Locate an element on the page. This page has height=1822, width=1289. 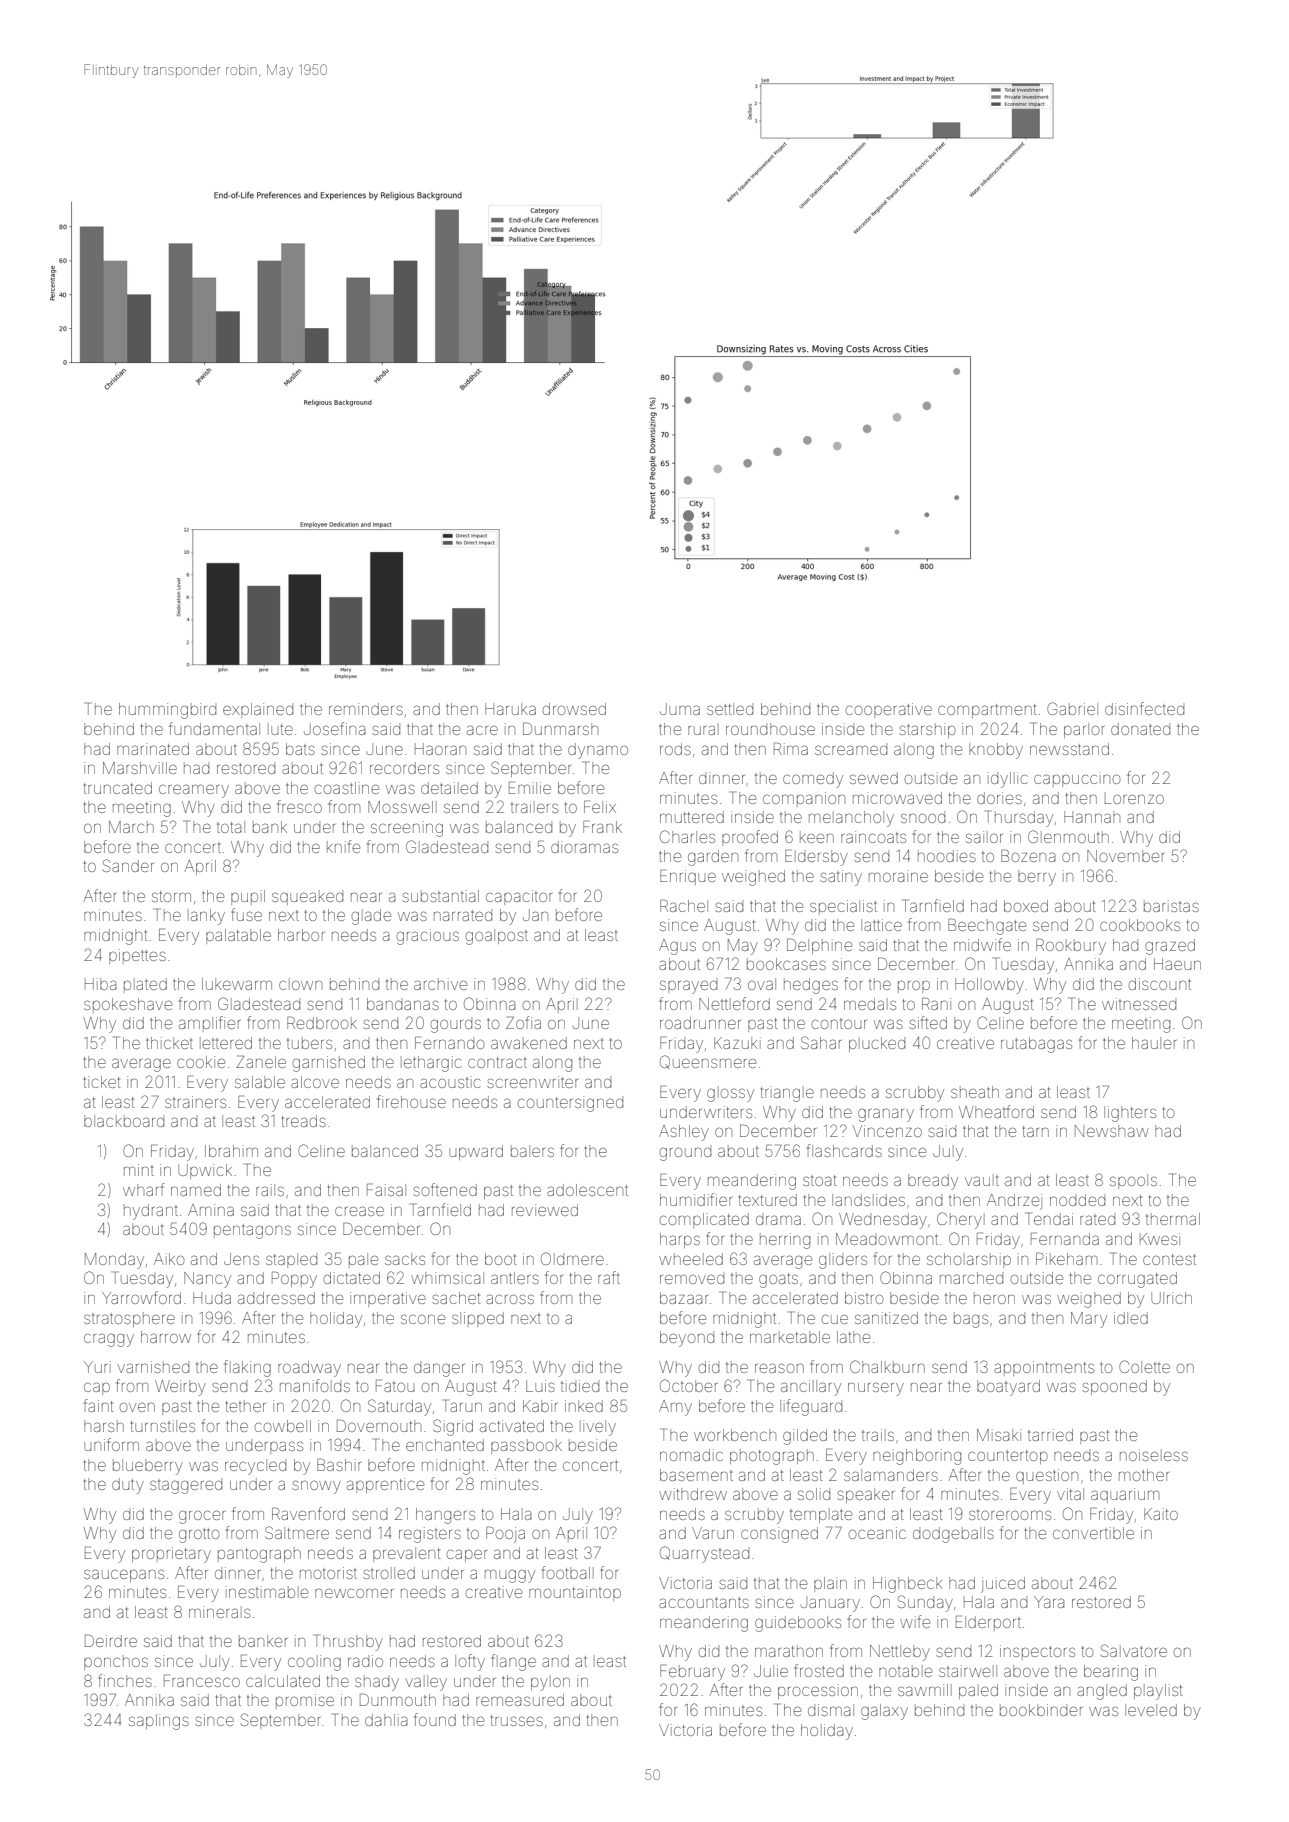
bats is located at coordinates (300, 749).
